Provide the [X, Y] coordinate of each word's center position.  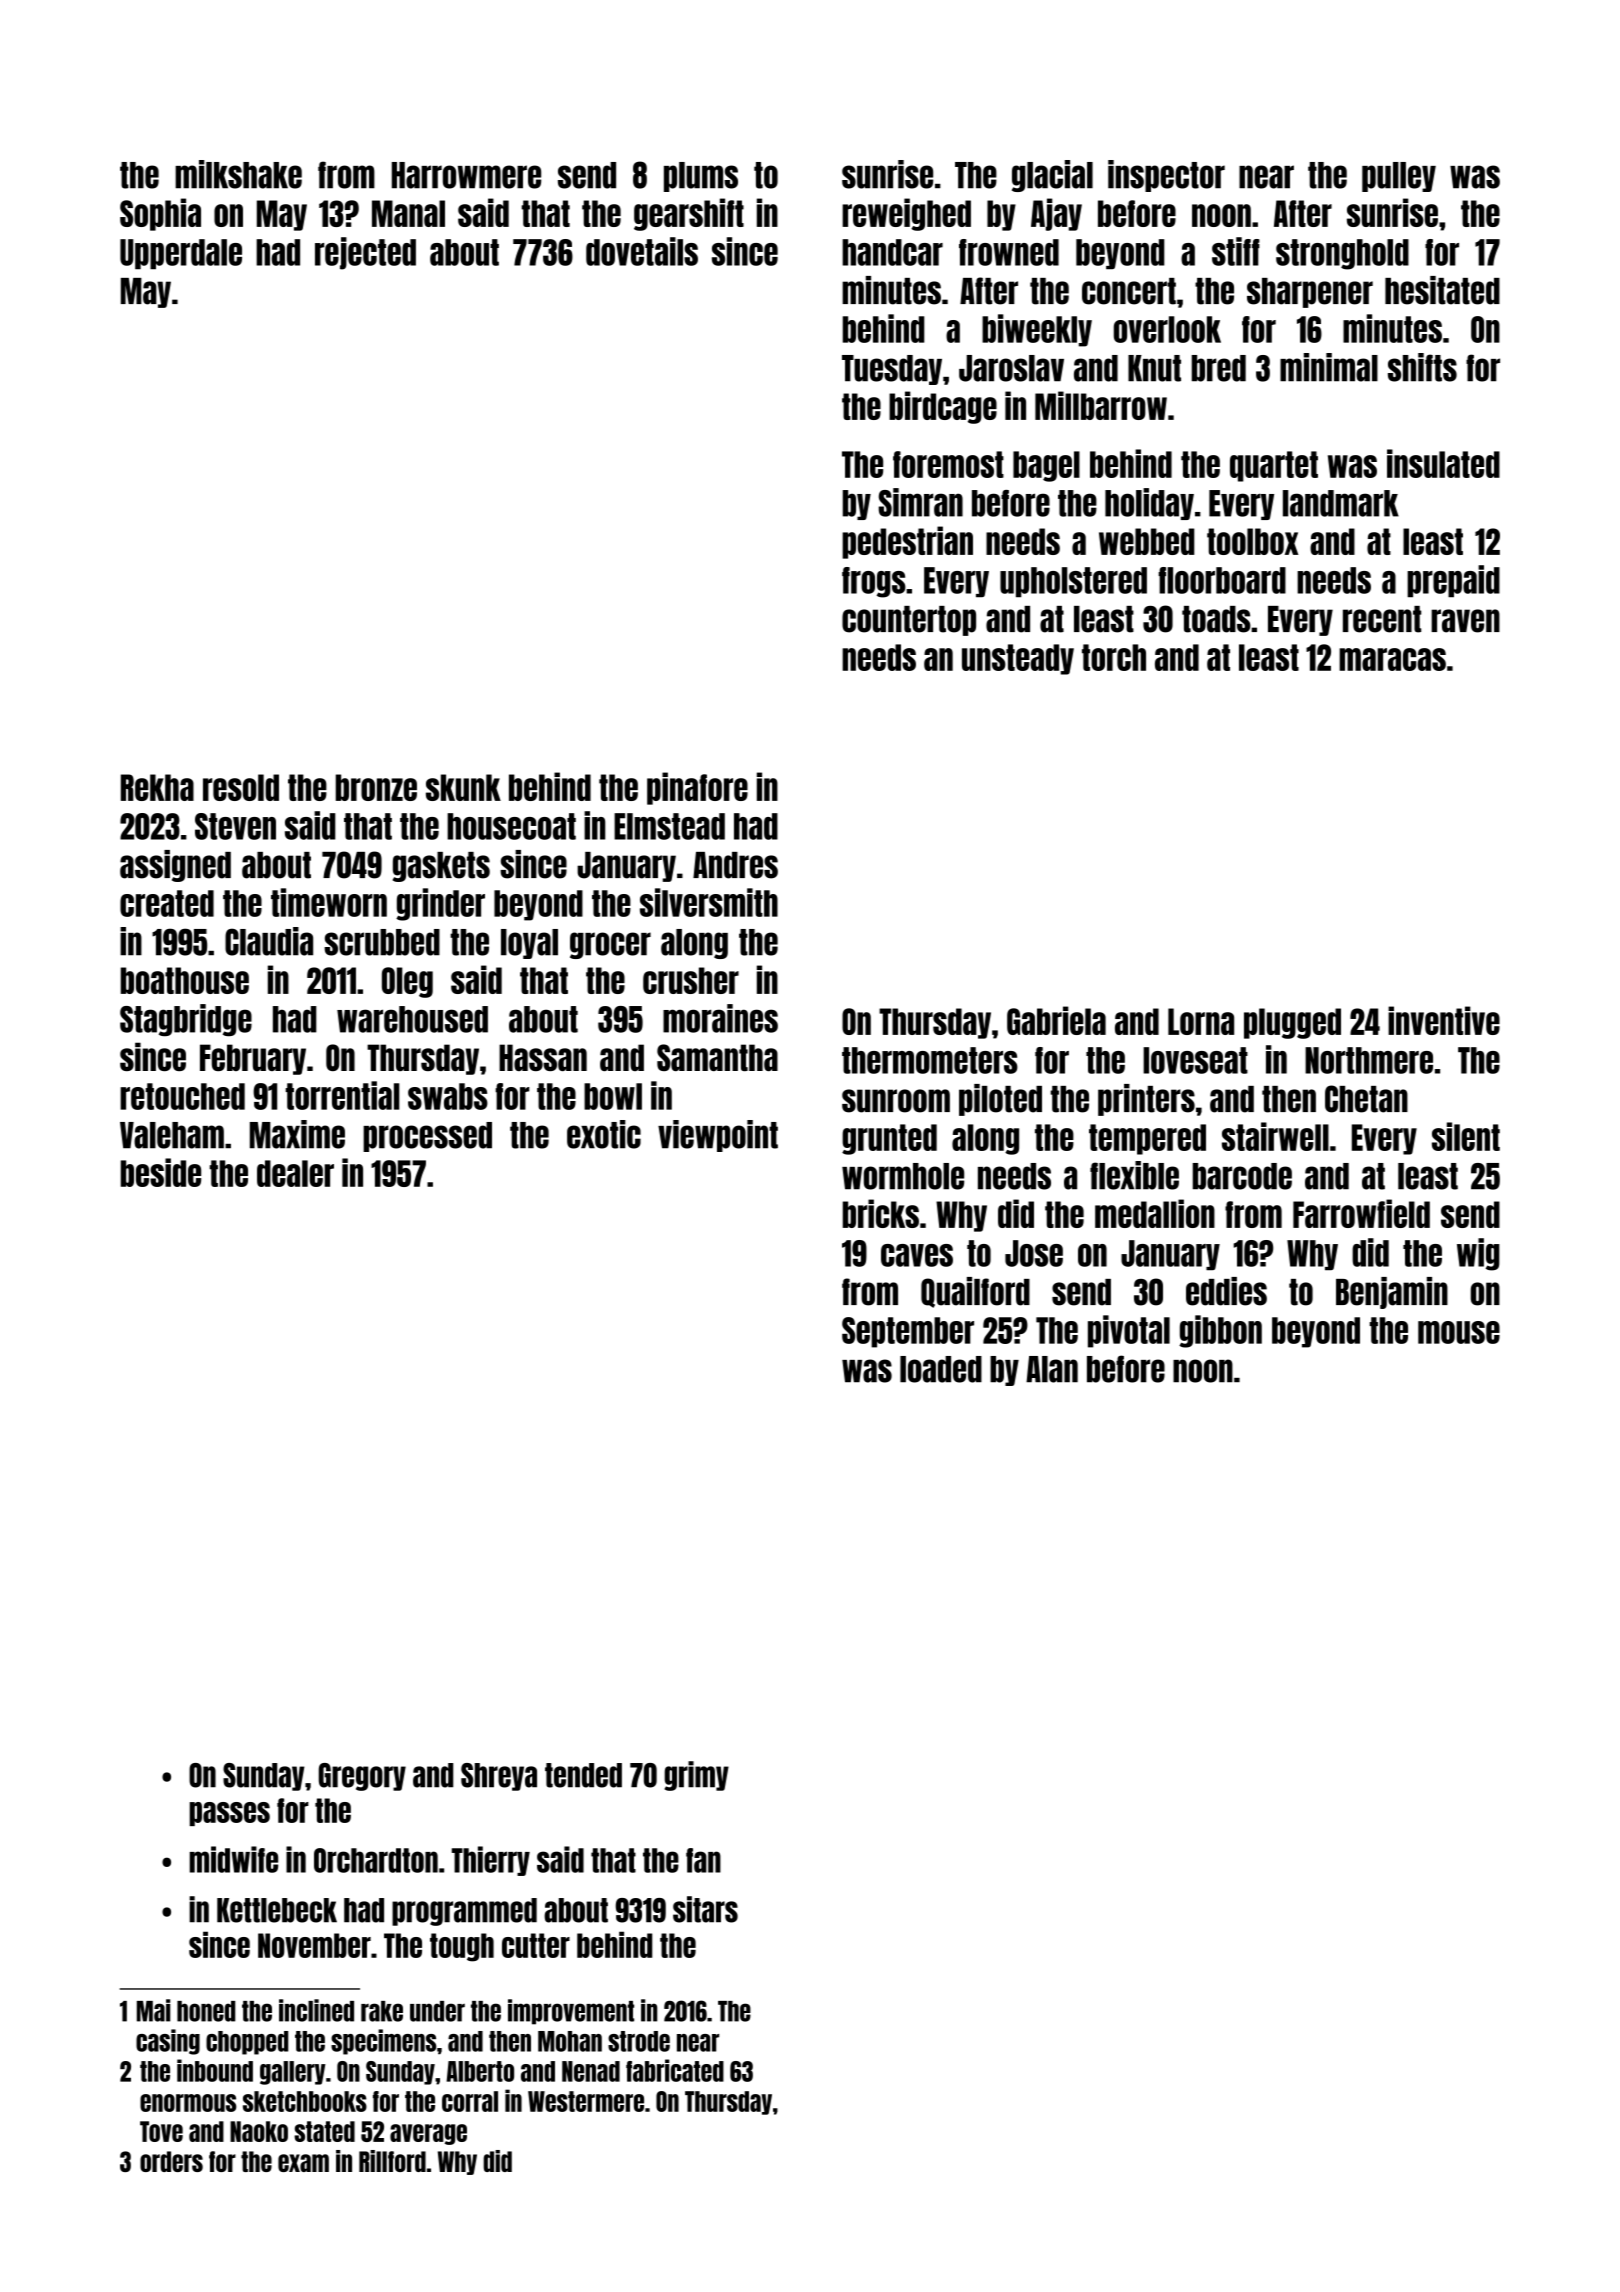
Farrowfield [1361, 1213]
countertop [909, 621]
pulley [1399, 177]
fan [703, 1860]
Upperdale [181, 254]
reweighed [906, 214]
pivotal [1129, 1331]
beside [161, 1172]
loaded [941, 1369]
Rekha [157, 787]
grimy [696, 1776]
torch [1114, 657]
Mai [153, 2010]
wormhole [903, 1176]
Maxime [297, 1134]
